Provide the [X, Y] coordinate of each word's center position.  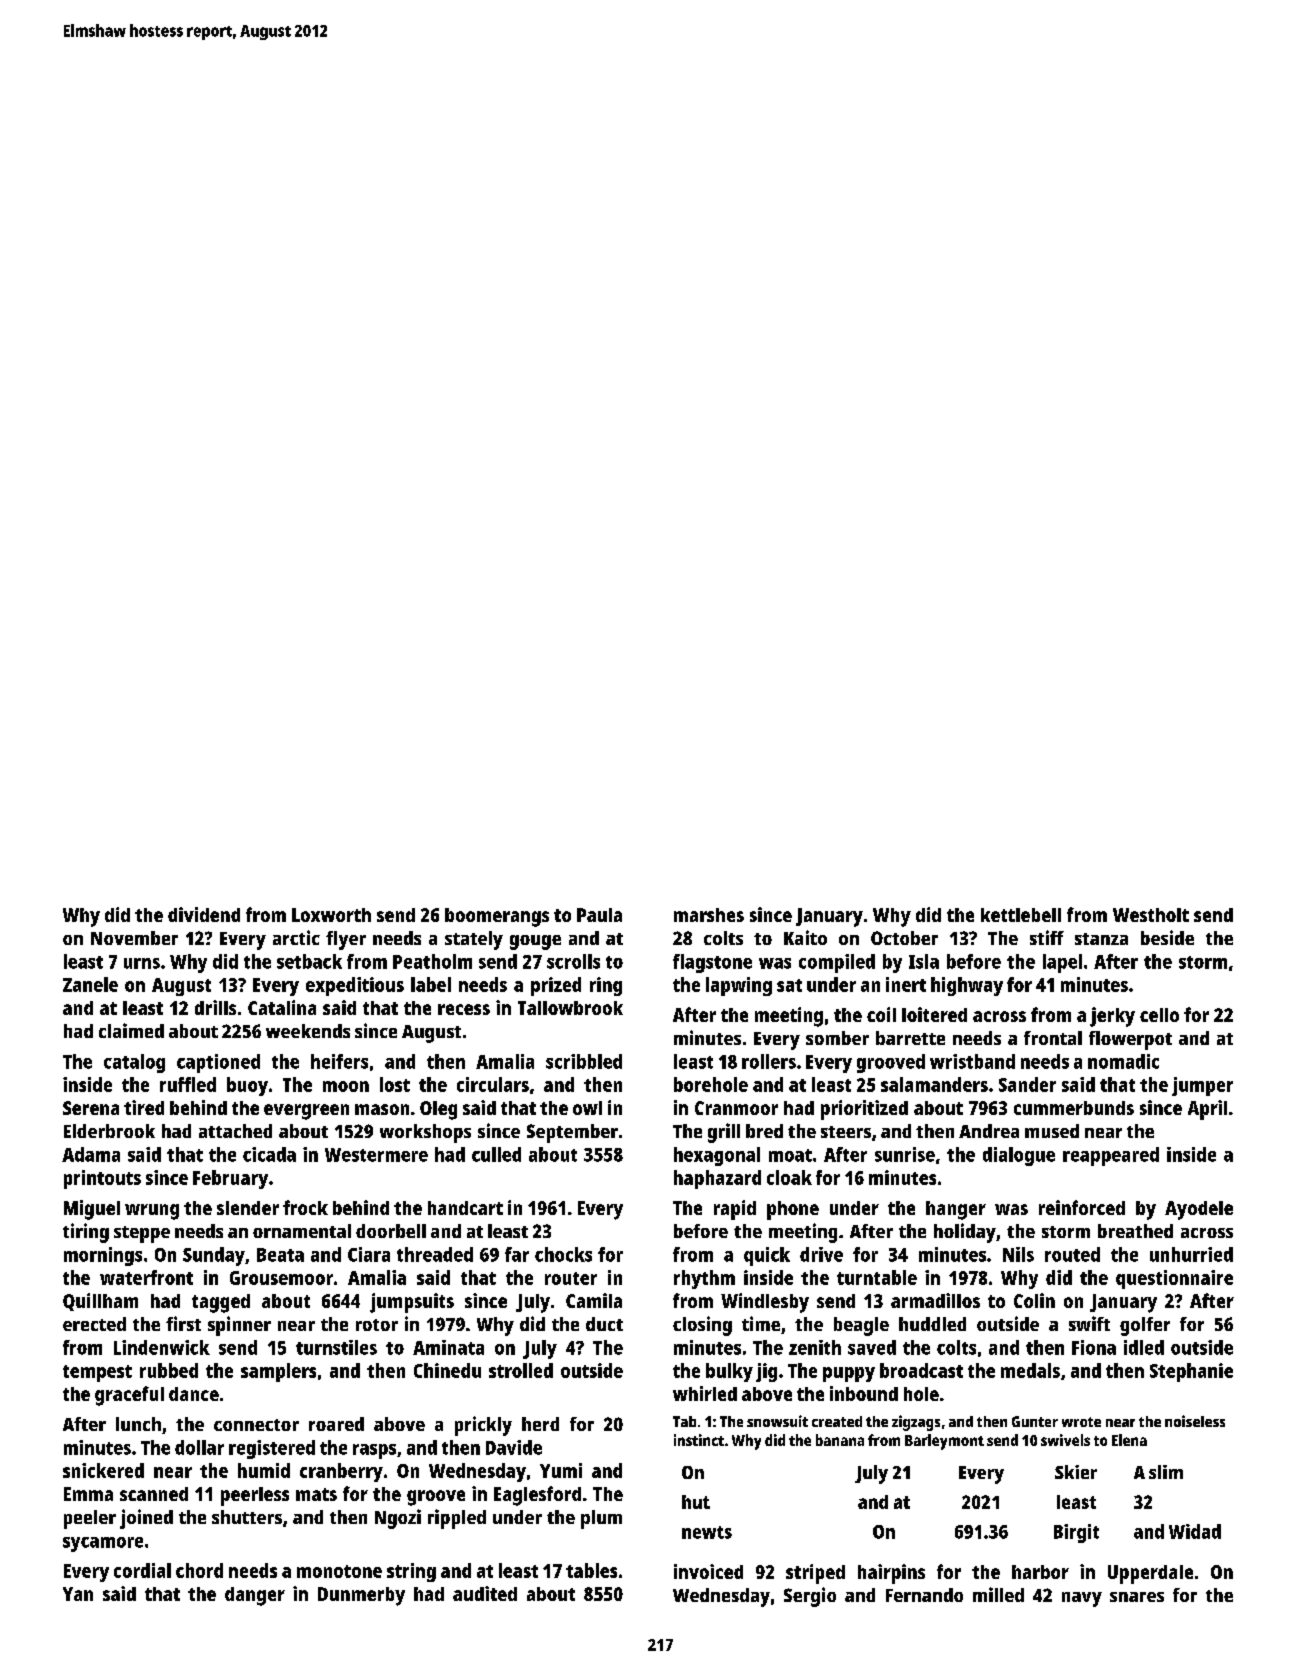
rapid [735, 1210]
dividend [204, 914]
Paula [599, 915]
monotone [339, 1571]
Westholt [1151, 915]
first [183, 1323]
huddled [932, 1324]
